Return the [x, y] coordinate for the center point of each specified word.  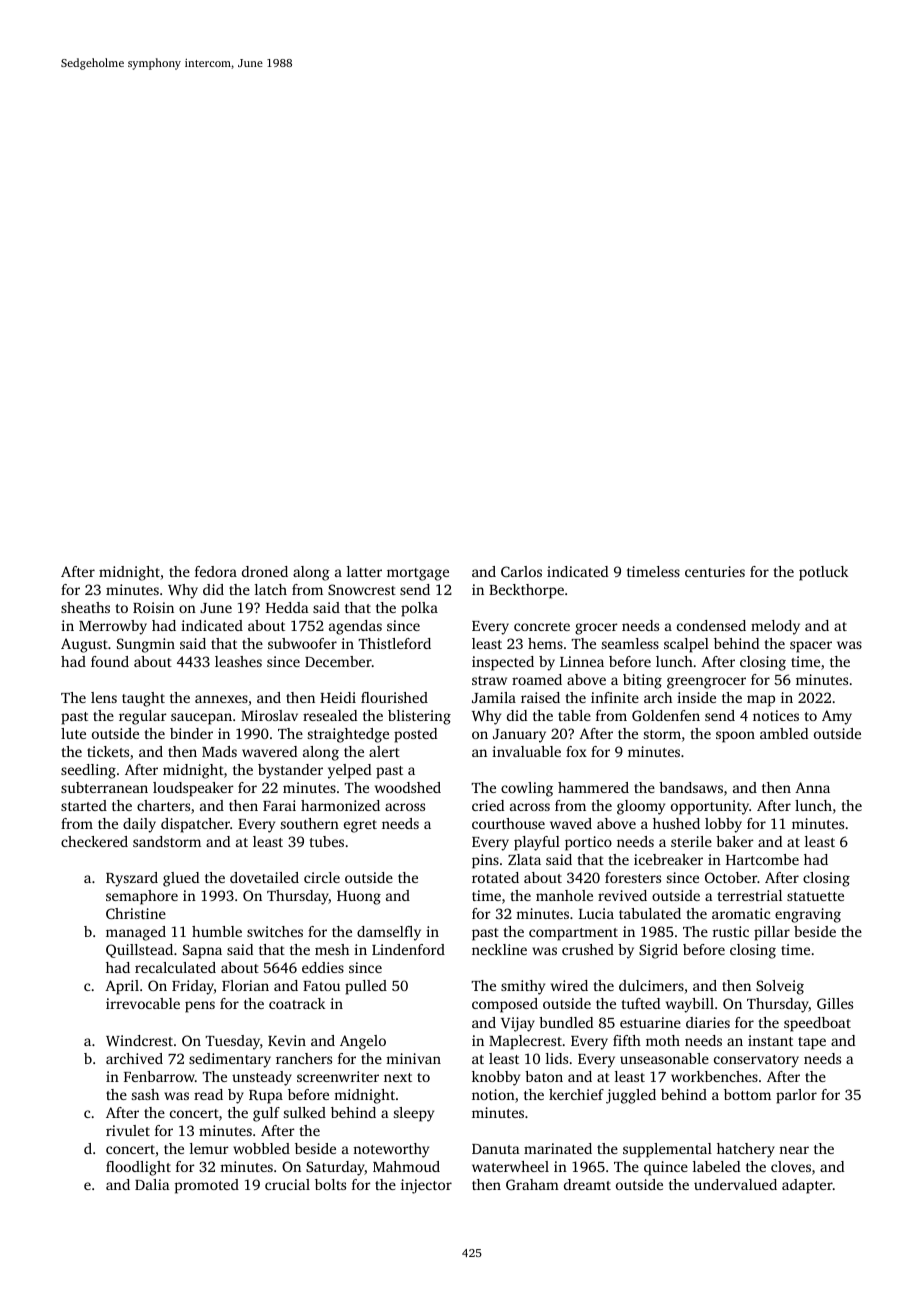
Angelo [363, 1042]
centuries [715, 571]
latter [364, 571]
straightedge [348, 735]
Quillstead [139, 951]
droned [265, 571]
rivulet [128, 1130]
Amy [837, 717]
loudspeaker [193, 789]
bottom [747, 1094]
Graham [532, 1184]
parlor [796, 1096]
